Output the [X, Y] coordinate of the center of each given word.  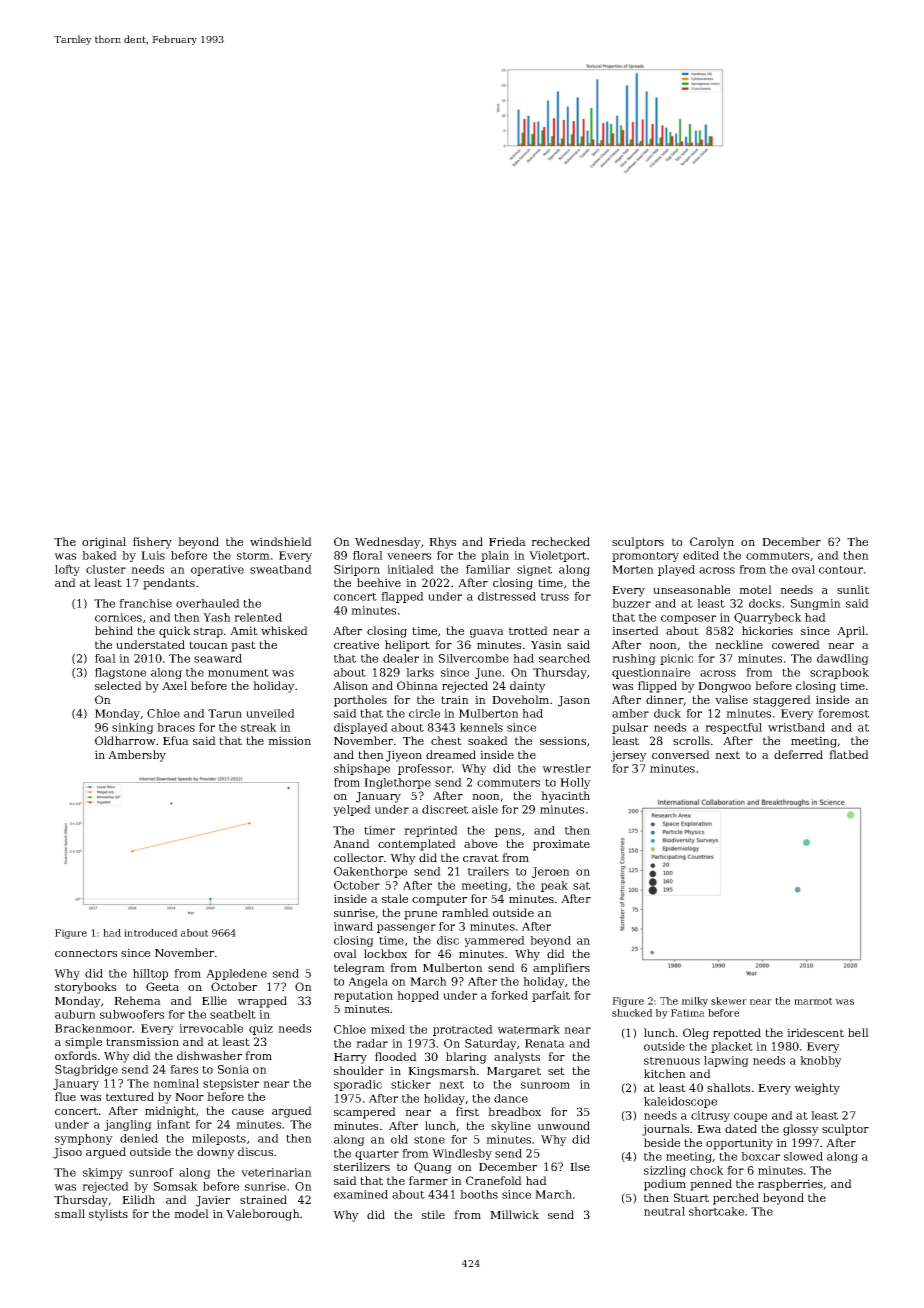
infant [173, 1124]
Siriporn [357, 570]
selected [118, 685]
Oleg [696, 1034]
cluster [106, 569]
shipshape [362, 769]
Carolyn [712, 543]
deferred [798, 754]
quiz [261, 1029]
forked [509, 995]
